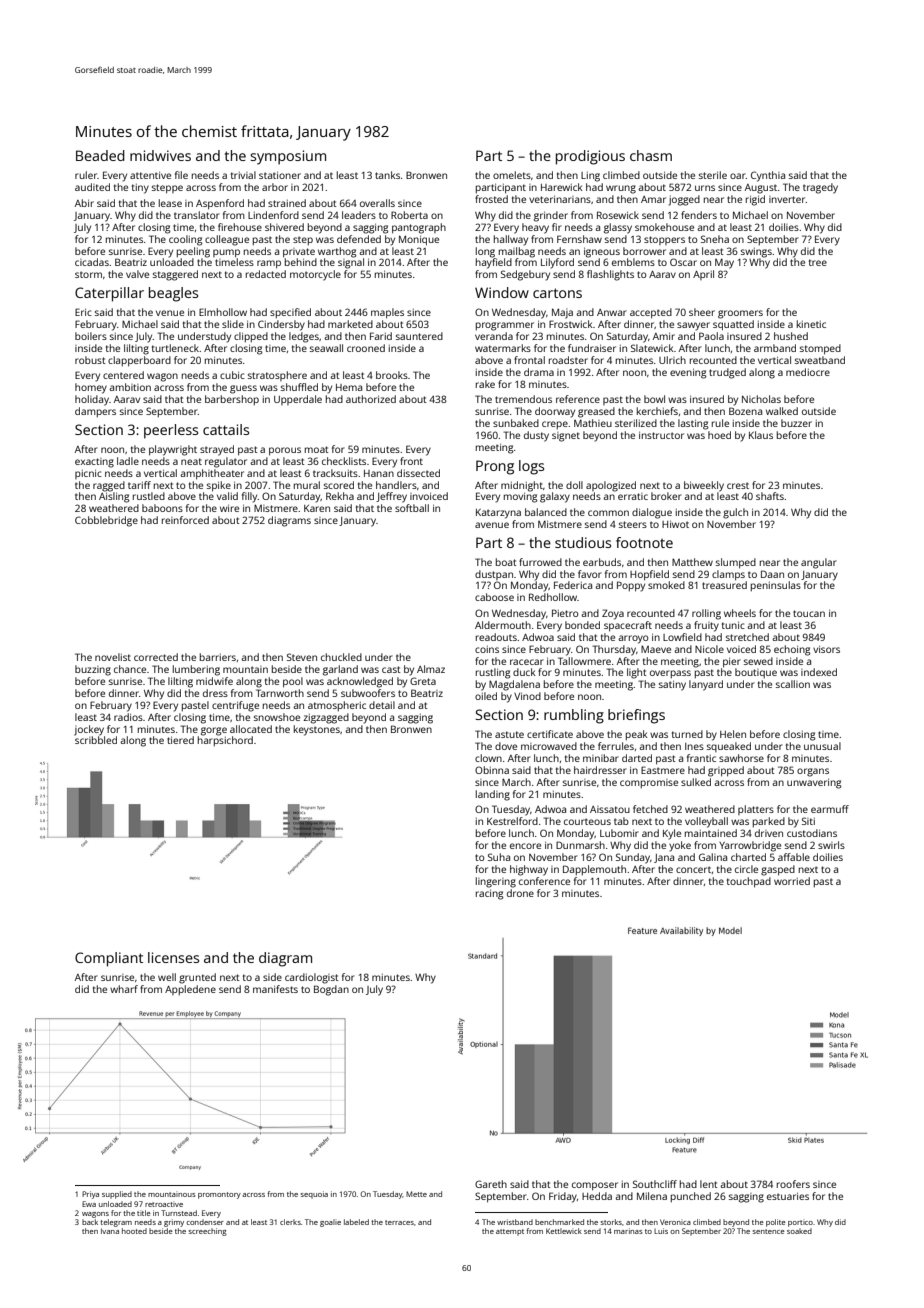 The image size is (924, 1308). I want to click on Nicole, so click(709, 649).
